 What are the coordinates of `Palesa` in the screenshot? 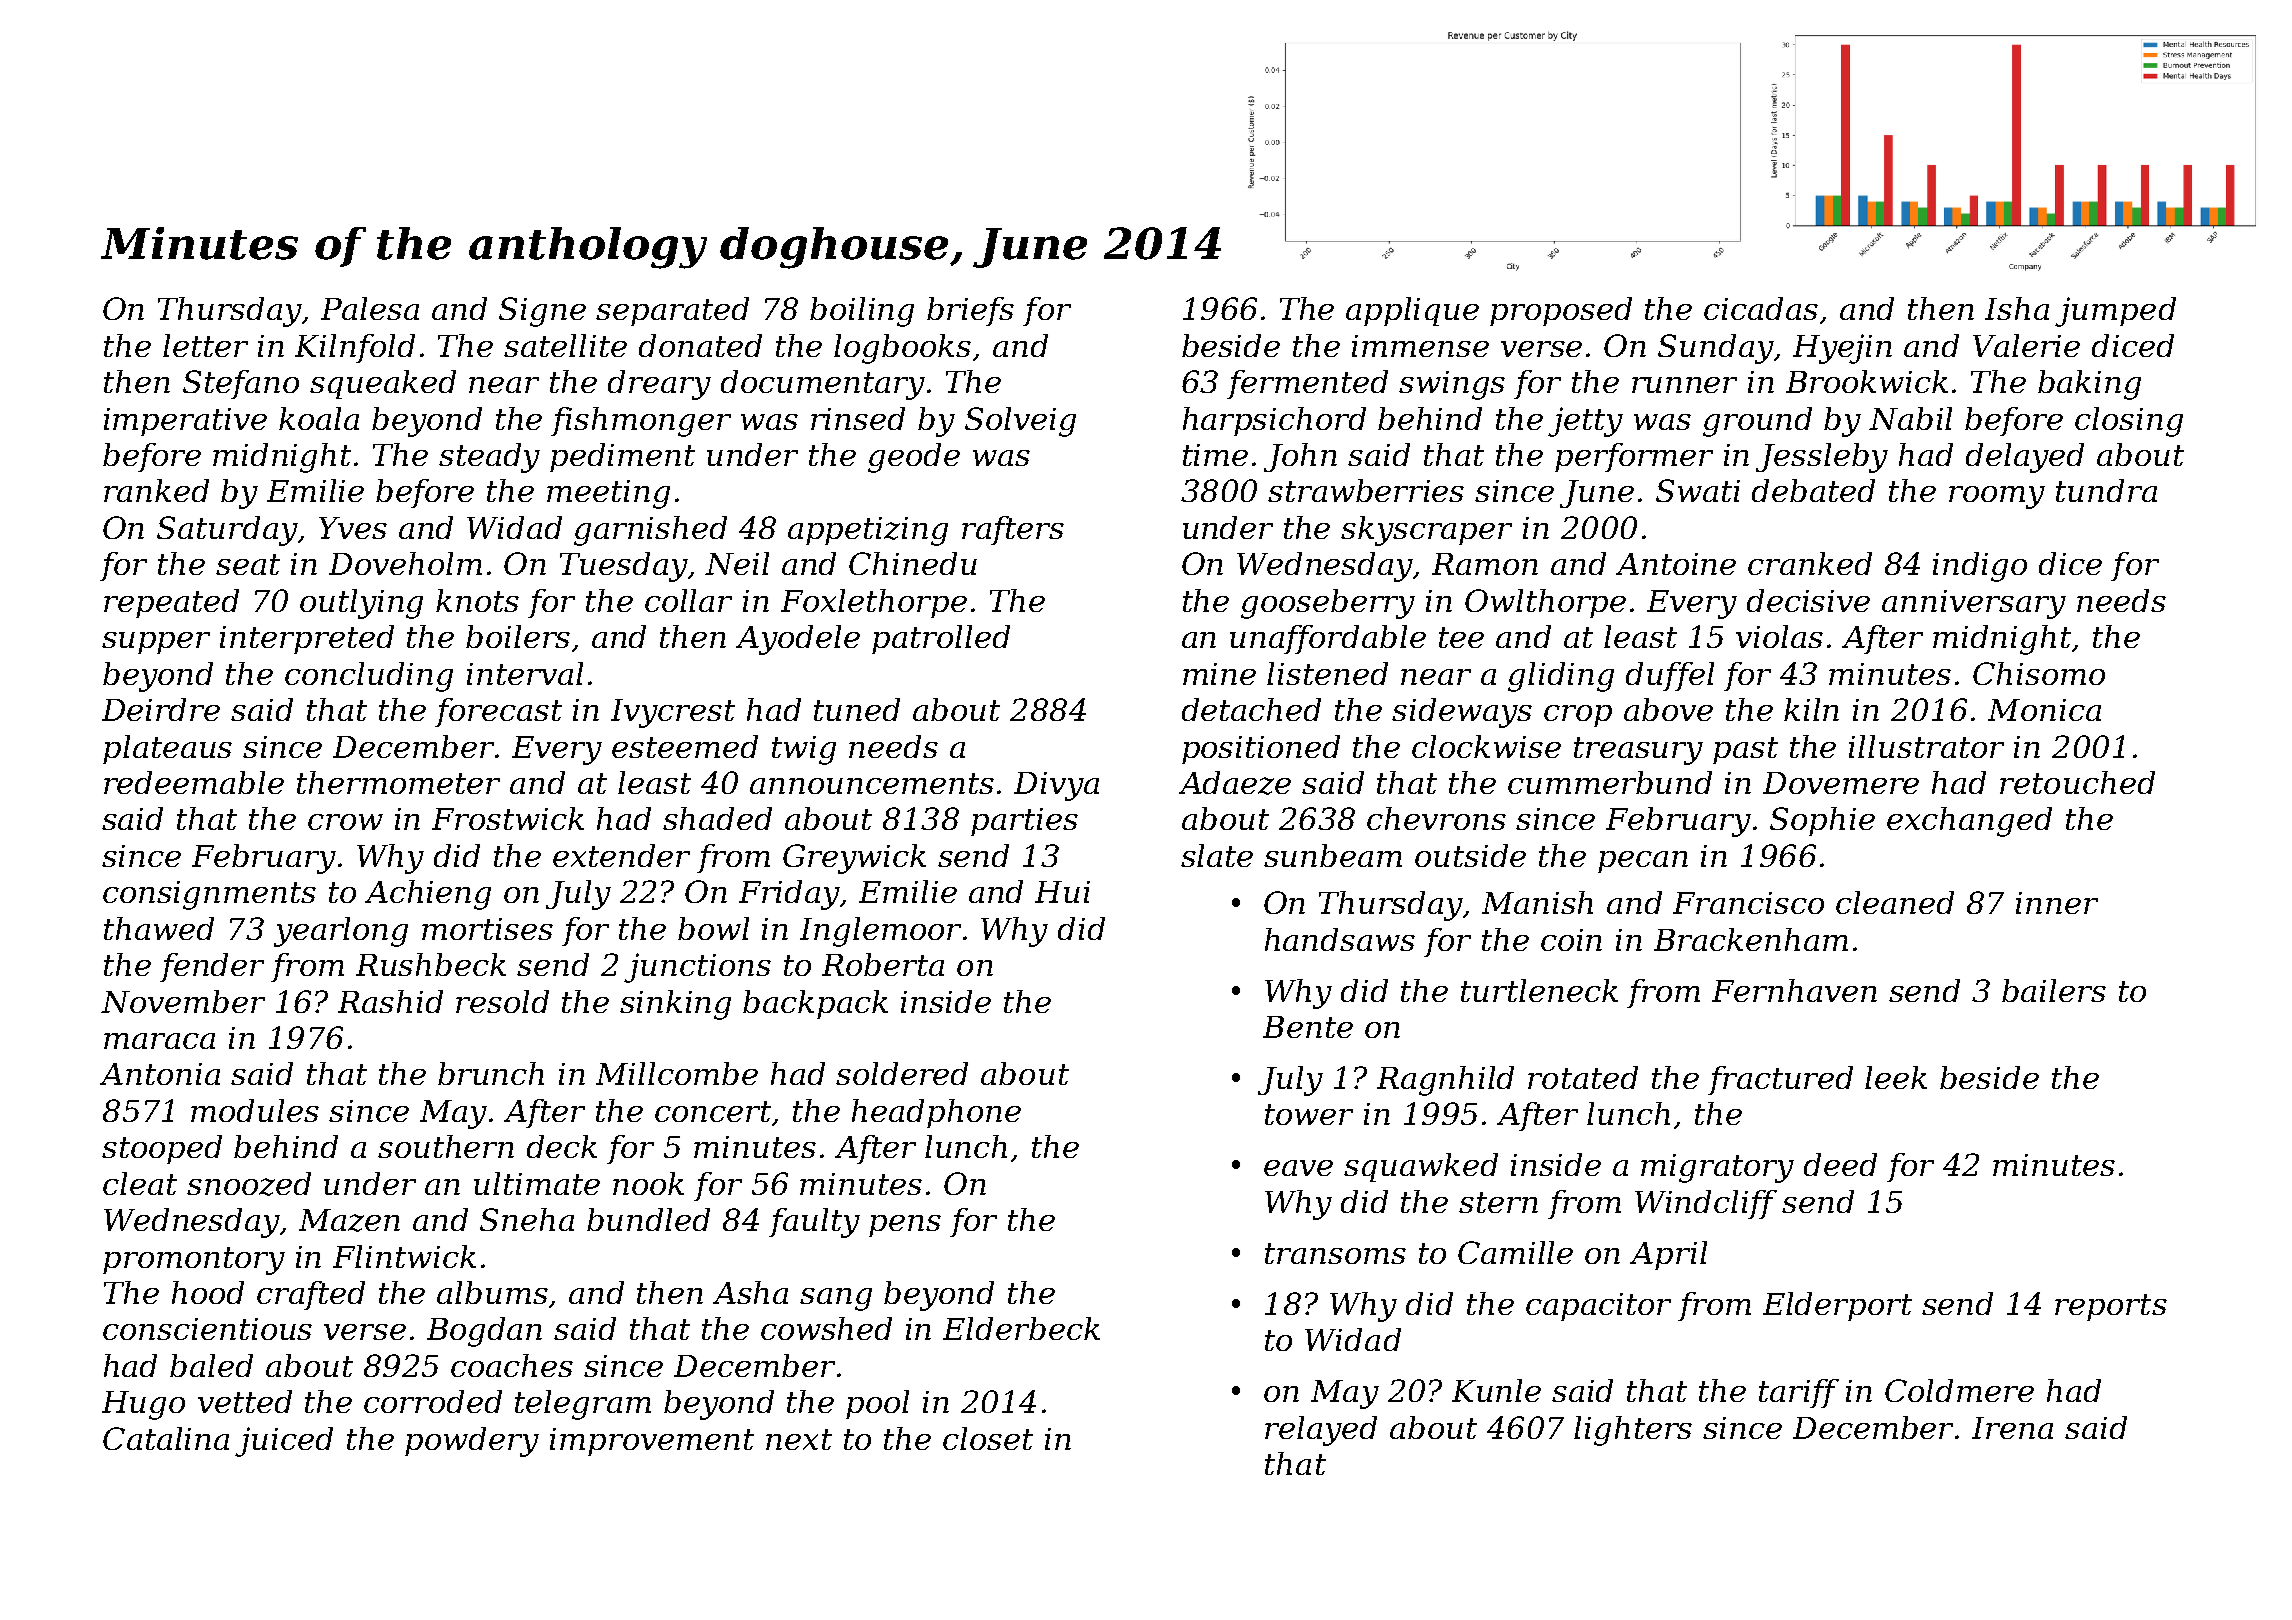 It's located at (370, 308).
